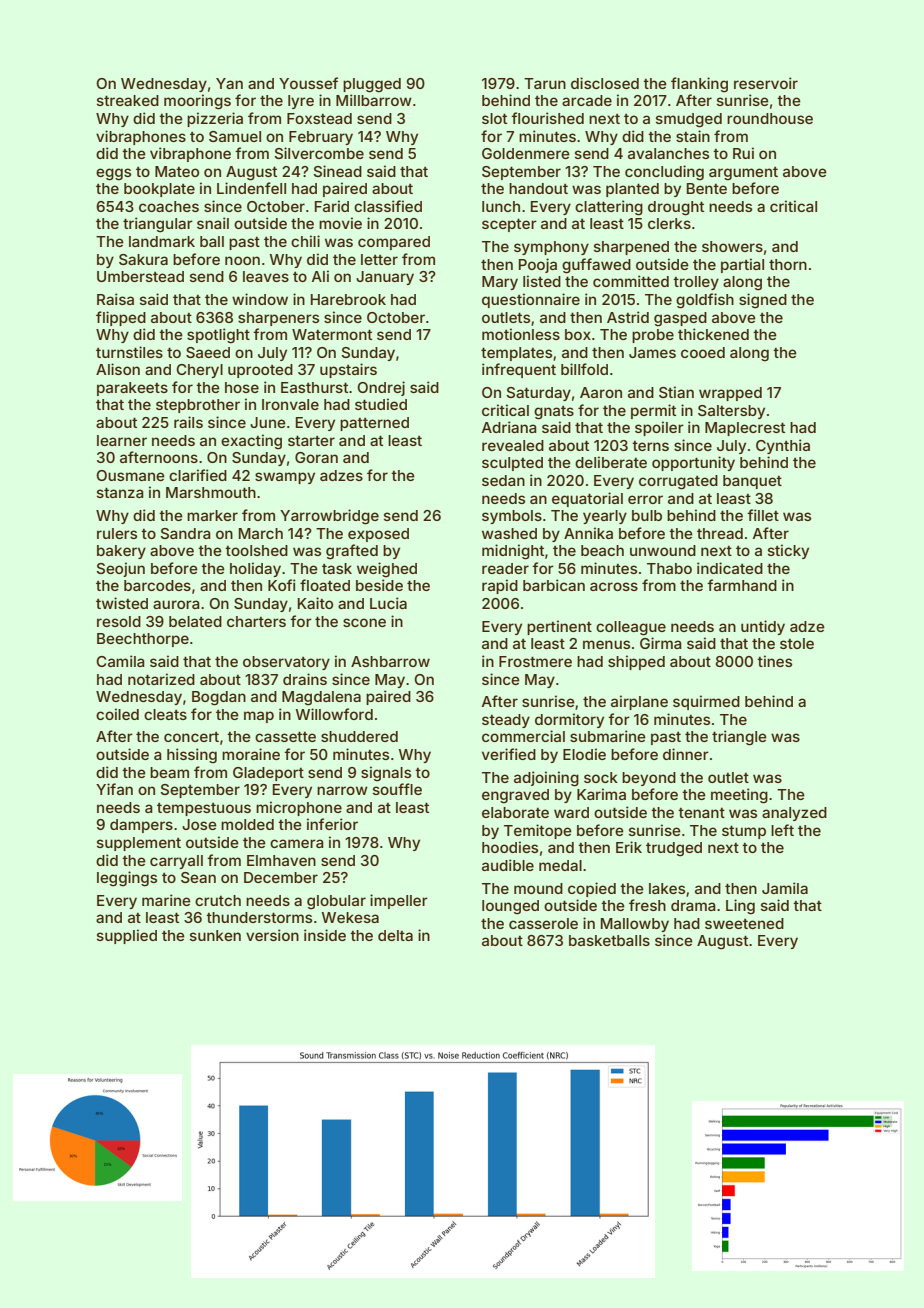 Image resolution: width=924 pixels, height=1308 pixels. What do you see at coordinates (707, 188) in the document?
I see `Bente` at bounding box center [707, 188].
